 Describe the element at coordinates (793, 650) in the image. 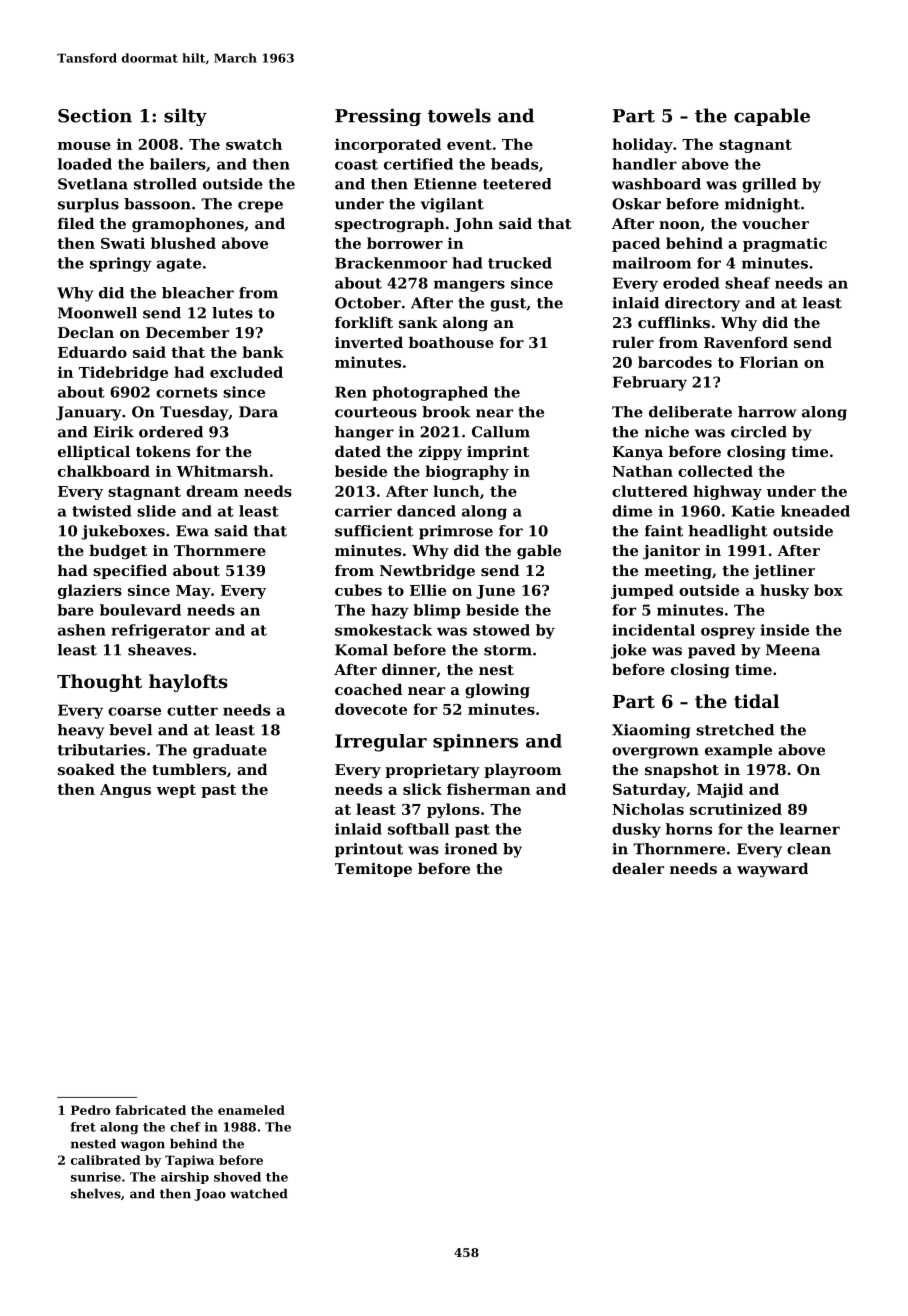

I see `Meena` at that location.
